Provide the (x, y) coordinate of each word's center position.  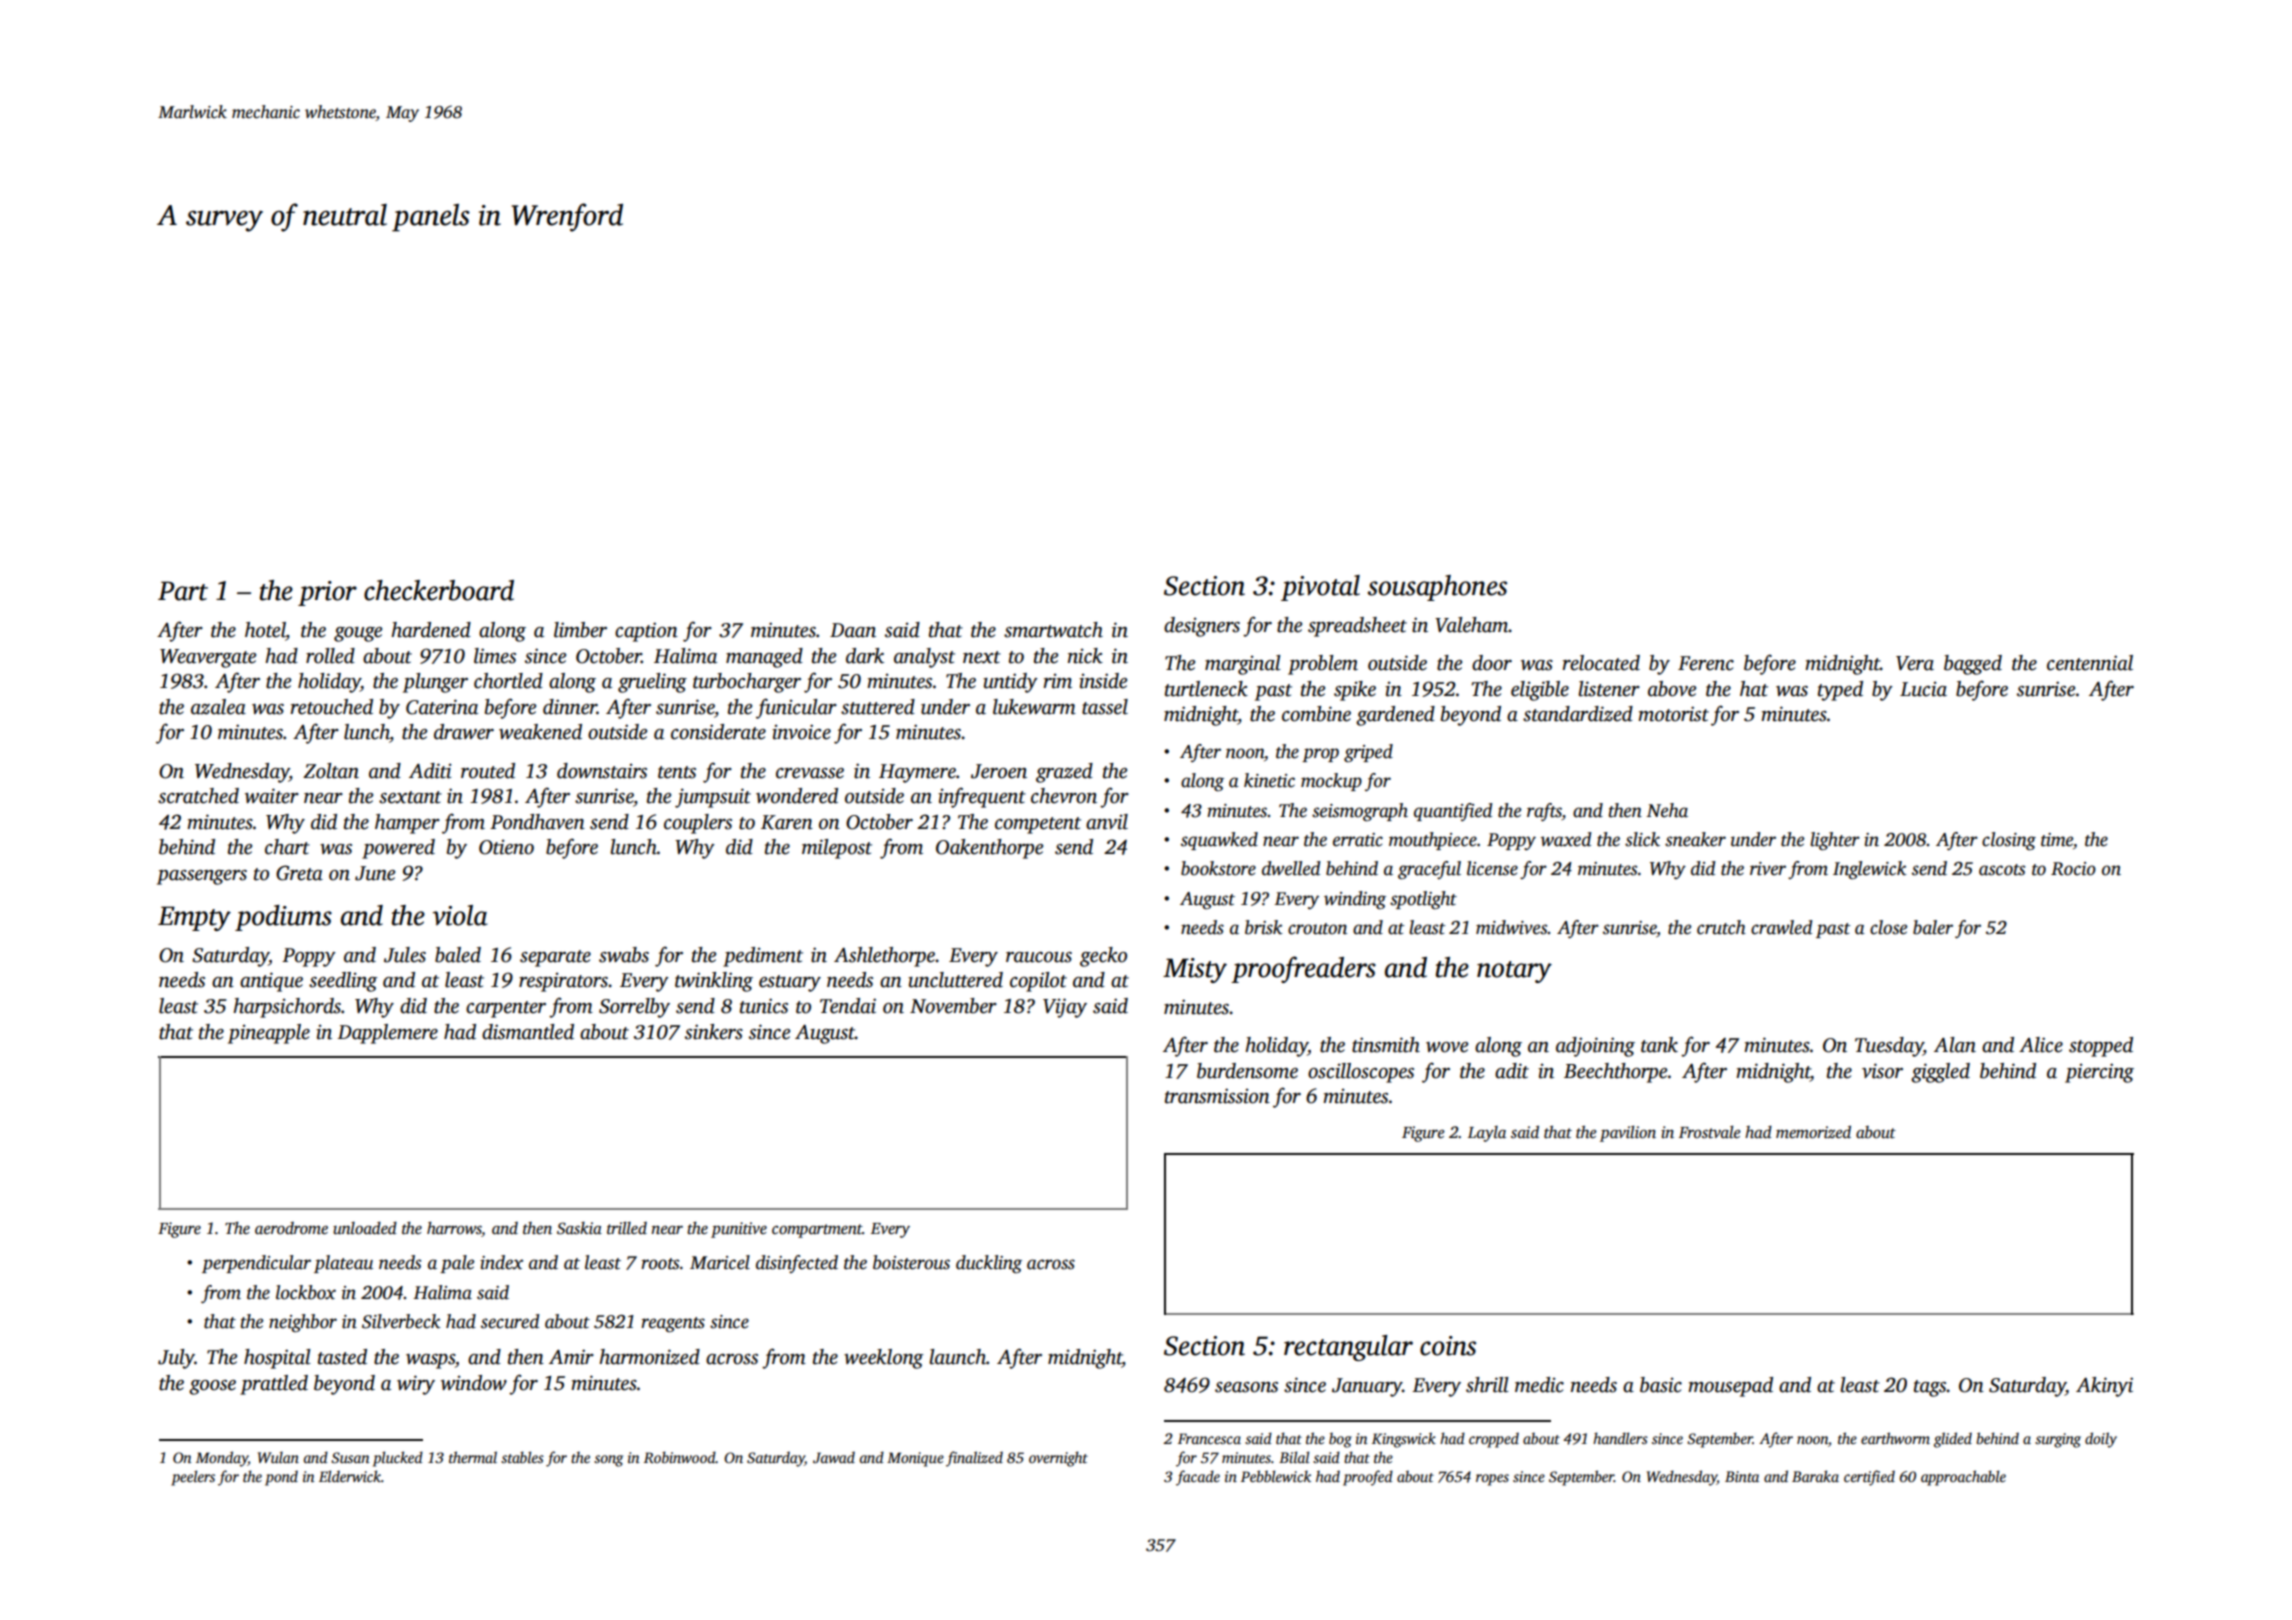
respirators (563, 982)
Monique (915, 1459)
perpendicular (256, 1264)
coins (1448, 1346)
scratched (198, 796)
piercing (2099, 1073)
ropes (1492, 1480)
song (608, 1461)
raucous (1039, 957)
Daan (853, 630)
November (953, 1006)
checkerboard (439, 590)
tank (1659, 1045)
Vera (1915, 663)
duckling (989, 1264)
